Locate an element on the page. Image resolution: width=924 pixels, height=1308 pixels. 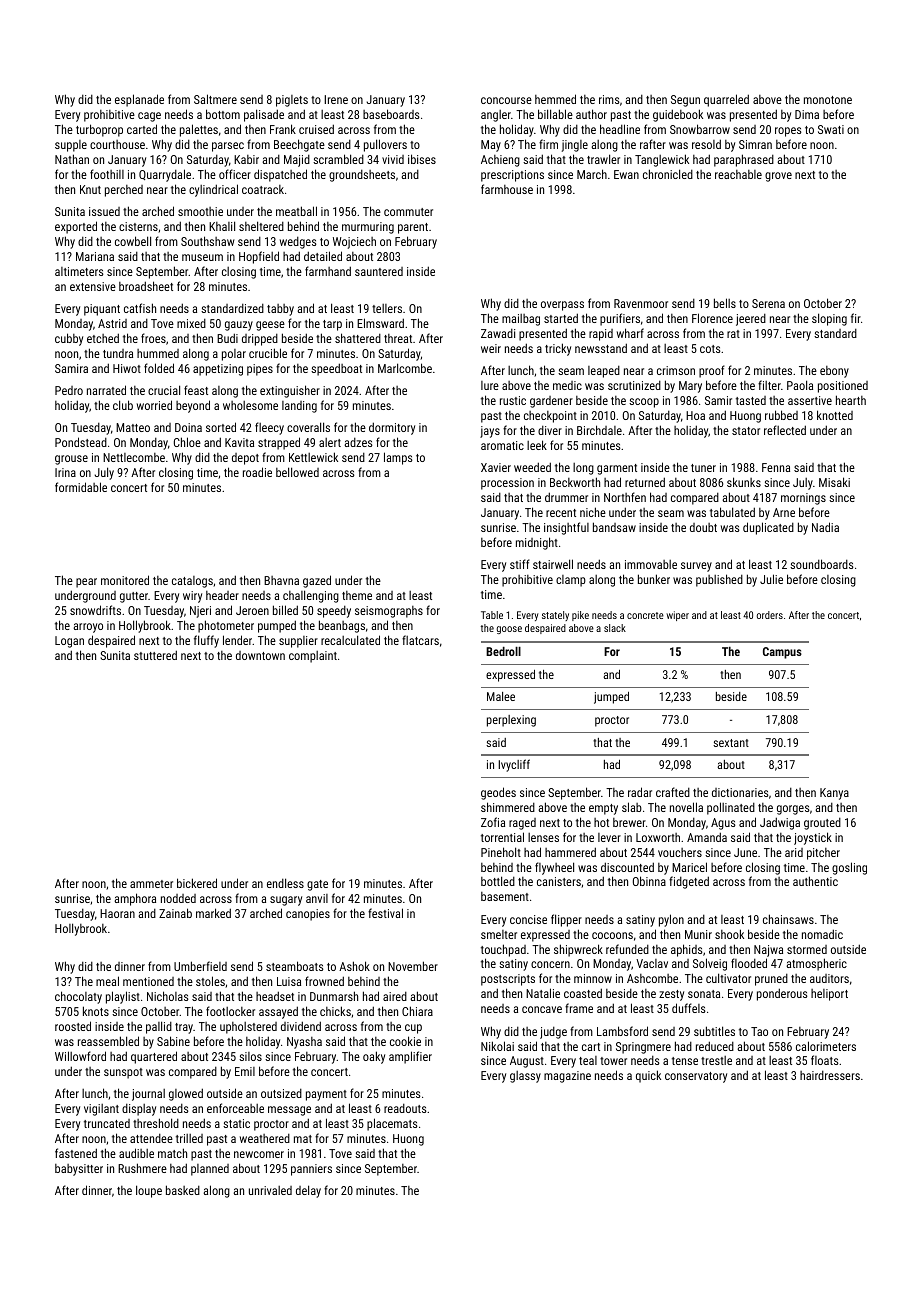
Saltmere is located at coordinates (215, 99).
